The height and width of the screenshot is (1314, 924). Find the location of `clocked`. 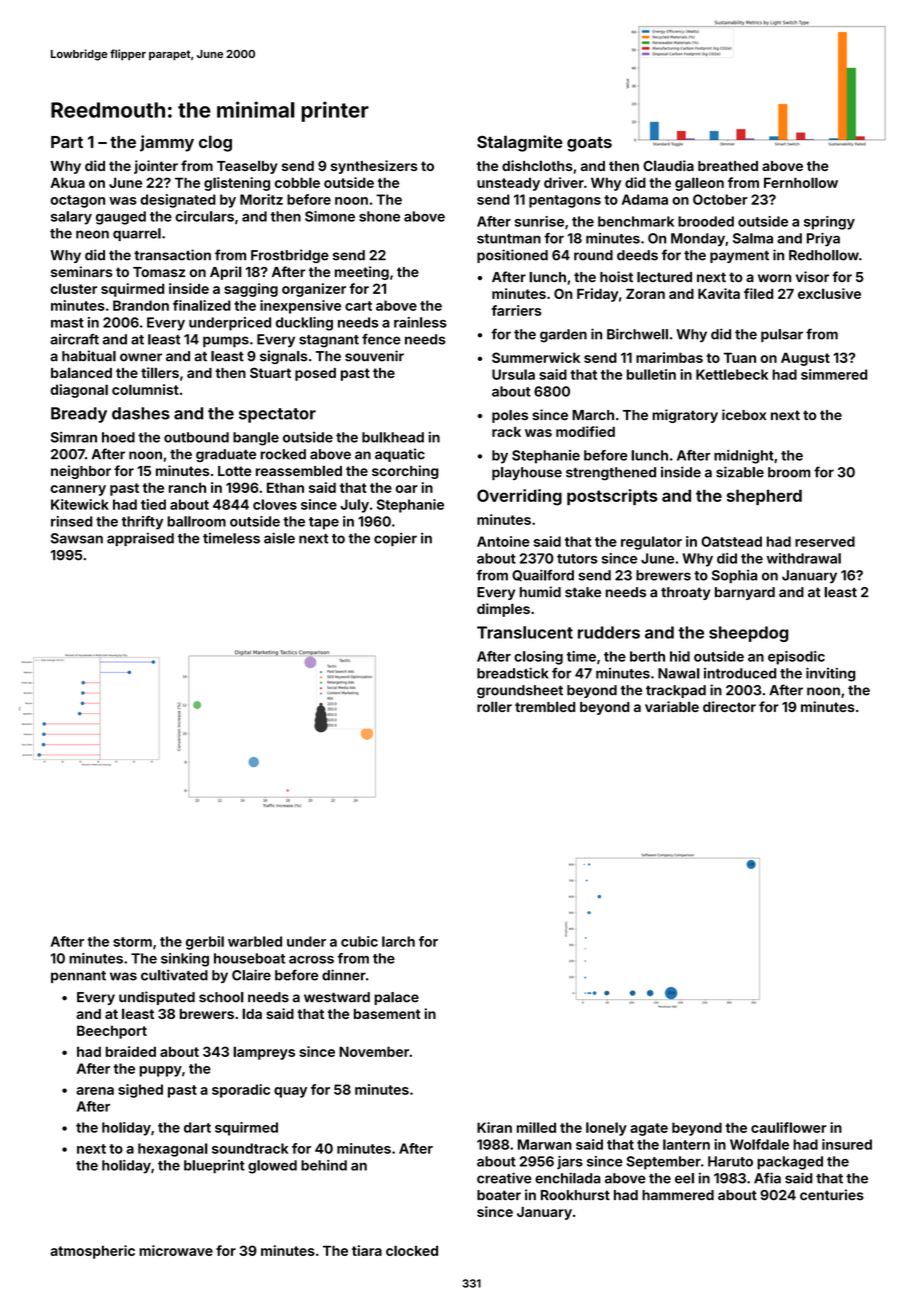

clocked is located at coordinates (412, 1250).
